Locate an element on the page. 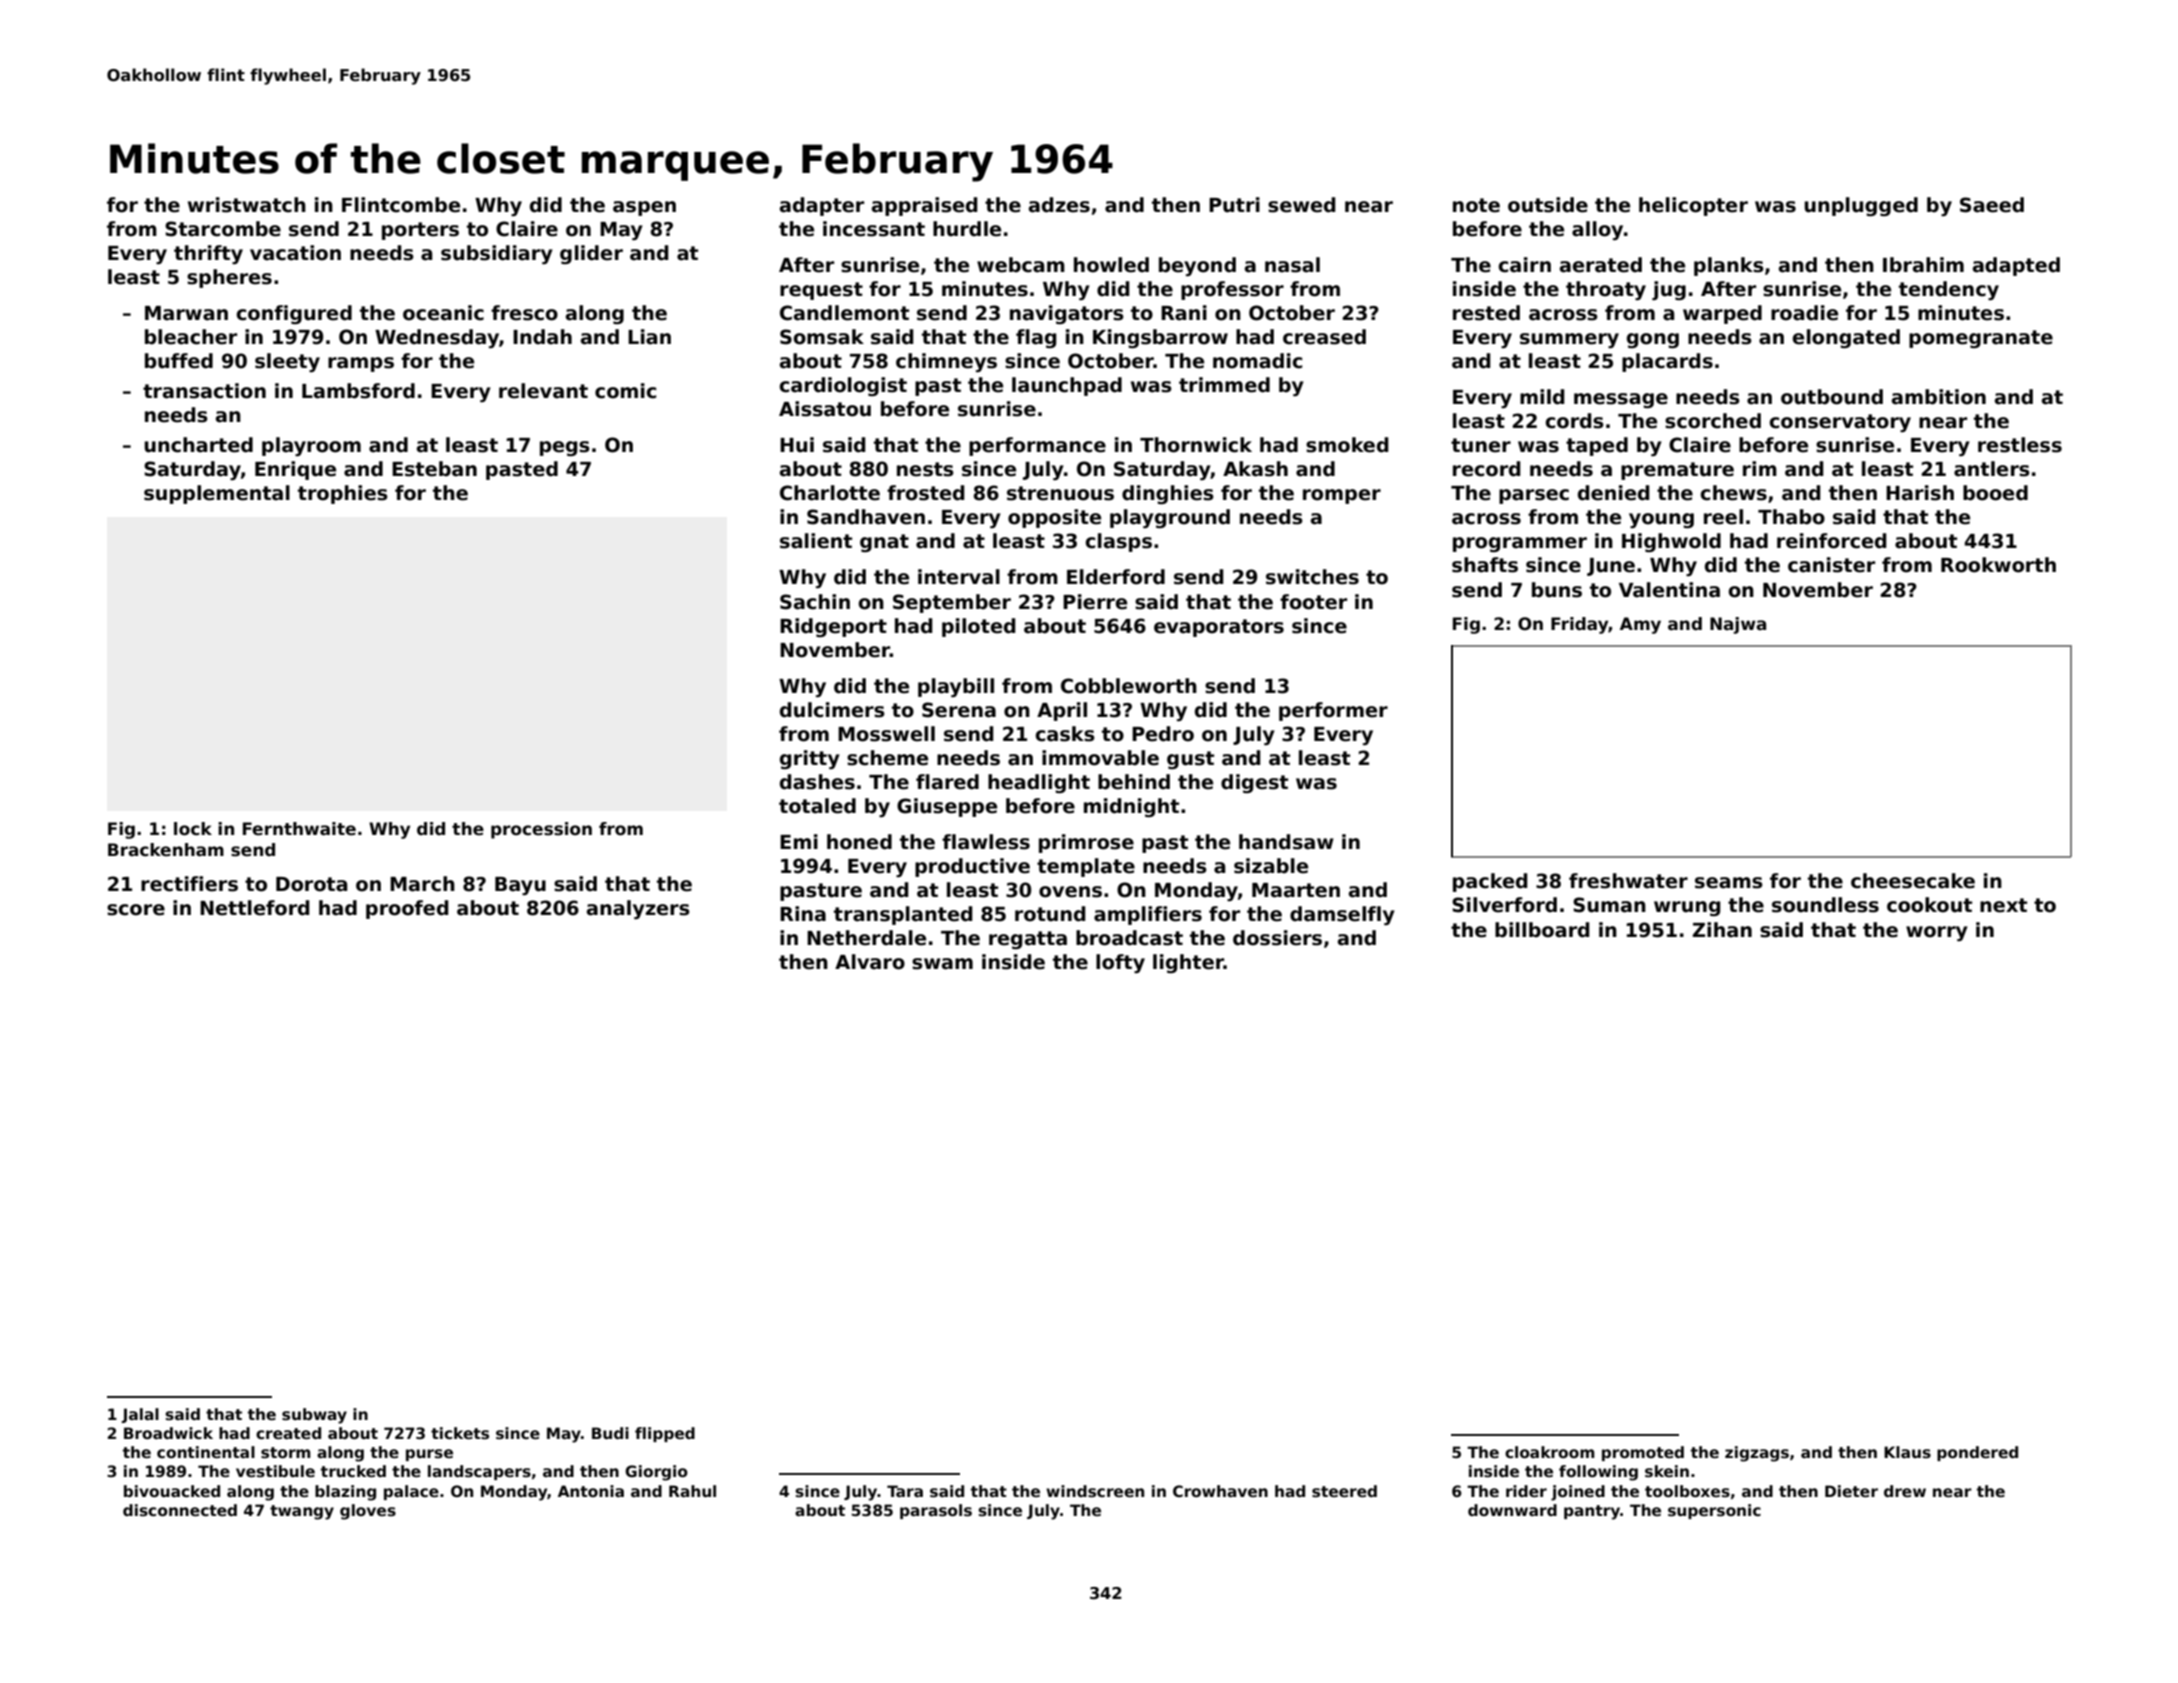 Image resolution: width=2178 pixels, height=1683 pixels. Esteban is located at coordinates (434, 469).
